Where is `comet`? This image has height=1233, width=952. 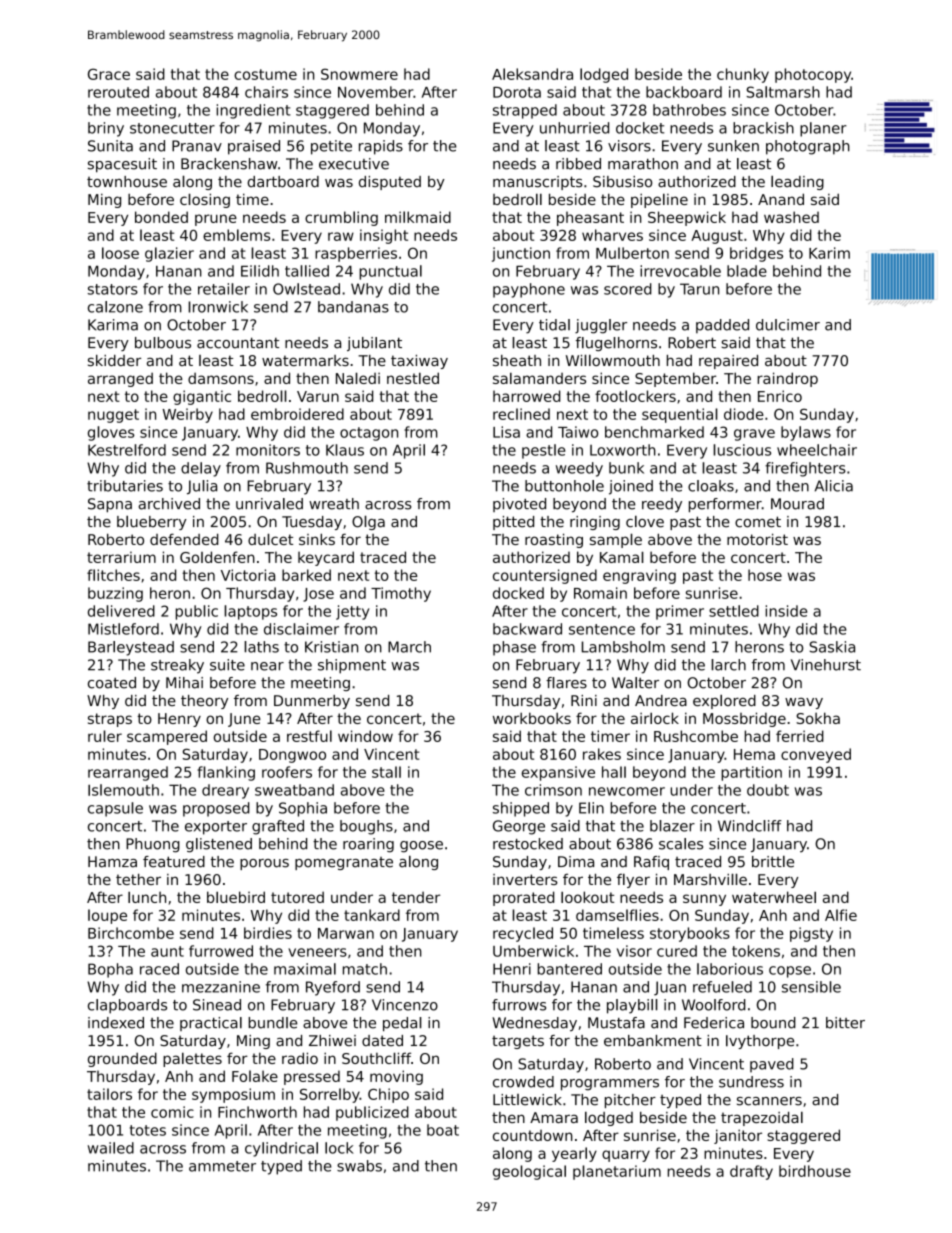 comet is located at coordinates (758, 522).
